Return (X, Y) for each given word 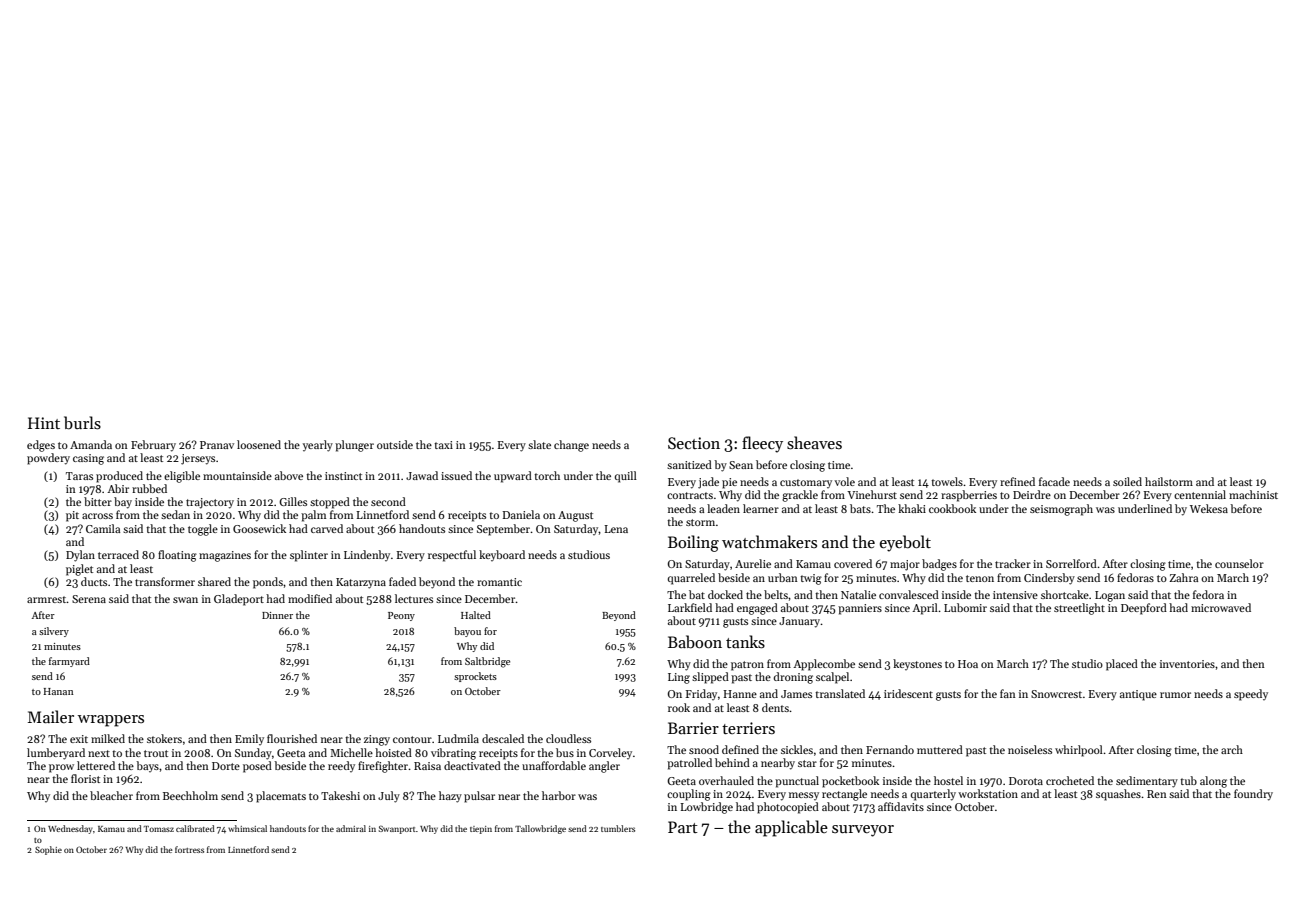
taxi (443, 445)
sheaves (814, 443)
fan (1008, 693)
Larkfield (690, 607)
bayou (467, 632)
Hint (44, 423)
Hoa (968, 664)
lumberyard (56, 754)
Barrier (693, 728)
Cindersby (1049, 579)
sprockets (475, 677)
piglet (79, 570)
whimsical (247, 828)
